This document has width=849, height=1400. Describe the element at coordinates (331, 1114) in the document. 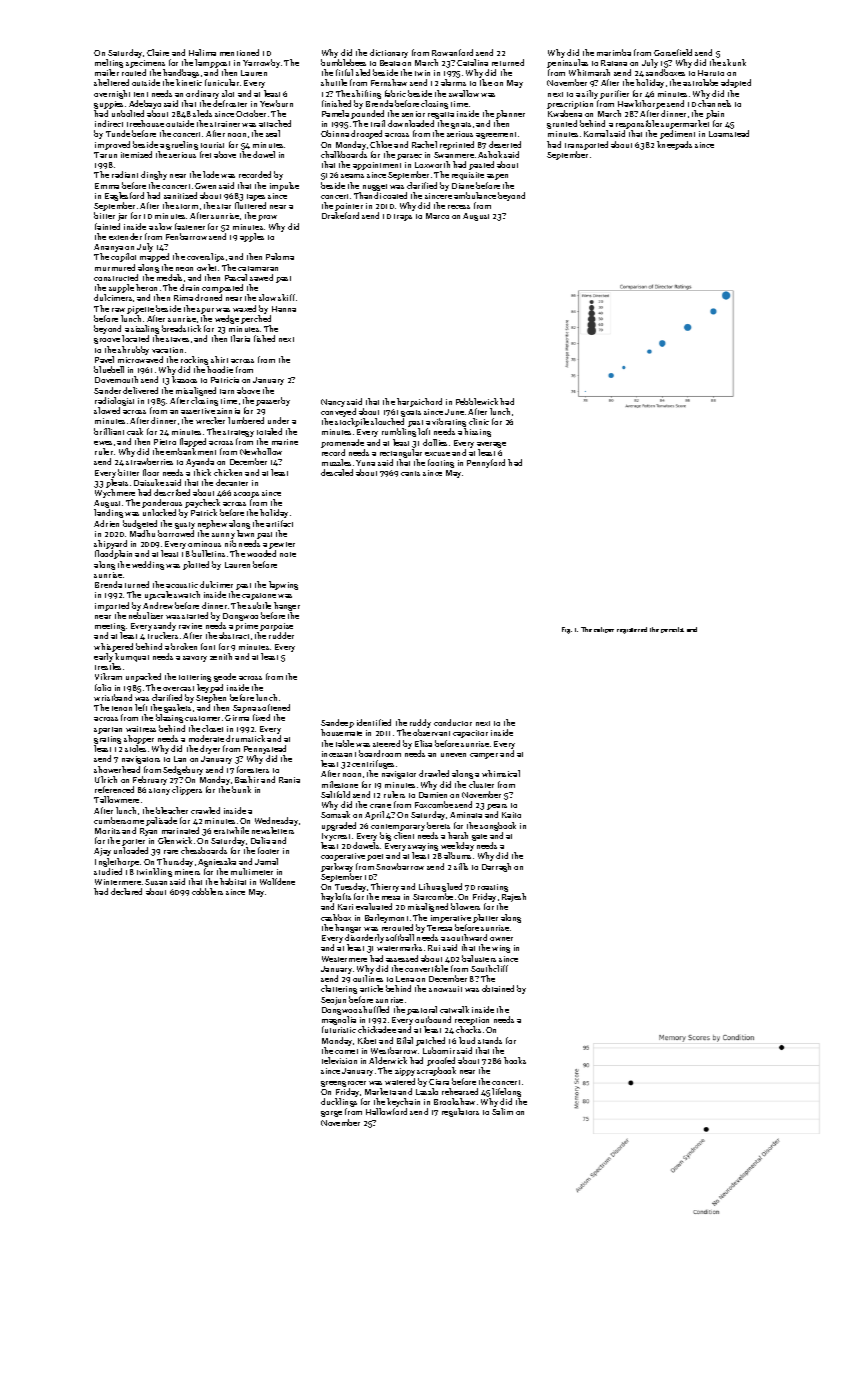

I see `gorge` at that location.
